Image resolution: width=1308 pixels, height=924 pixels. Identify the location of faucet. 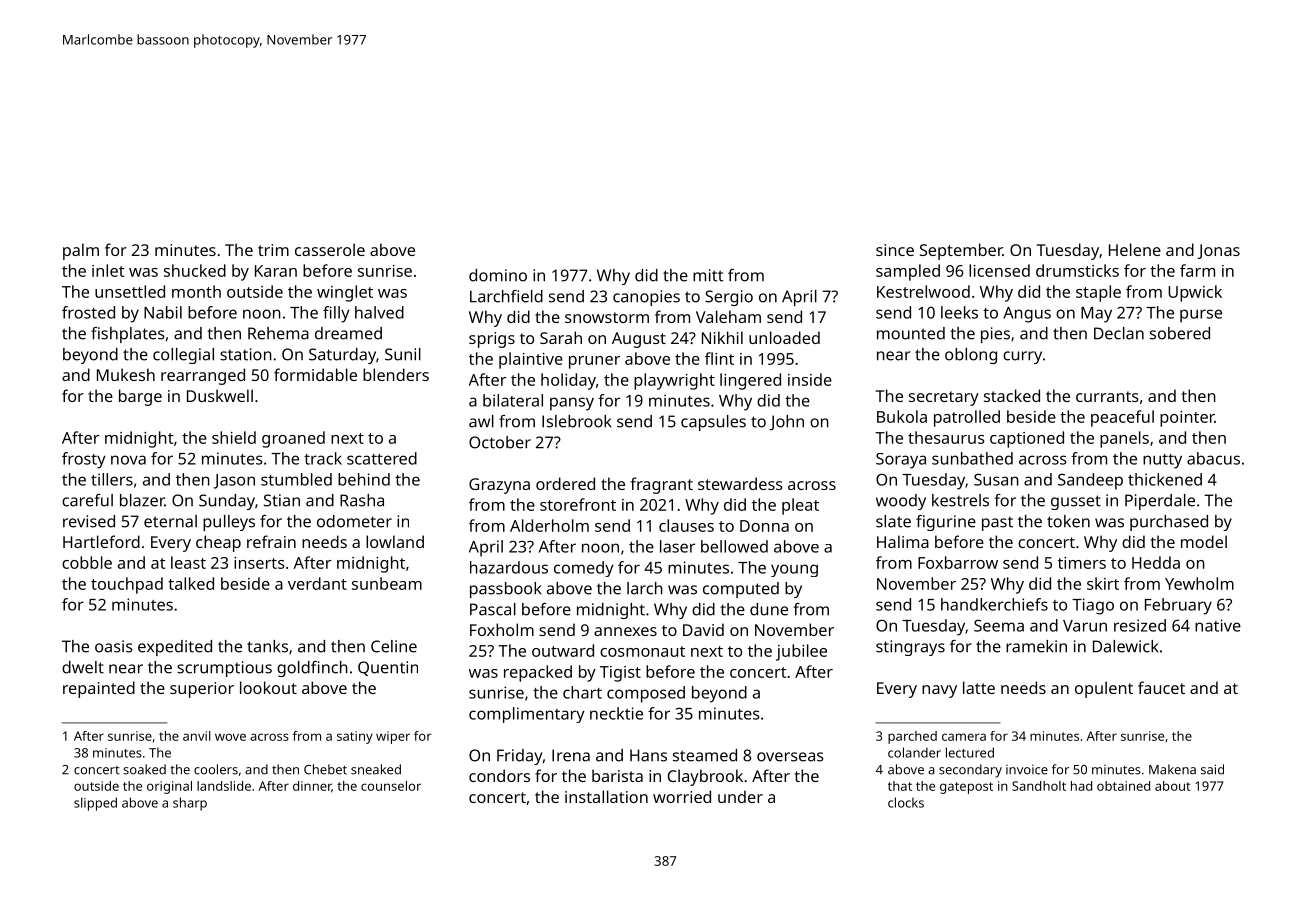
(1161, 687).
